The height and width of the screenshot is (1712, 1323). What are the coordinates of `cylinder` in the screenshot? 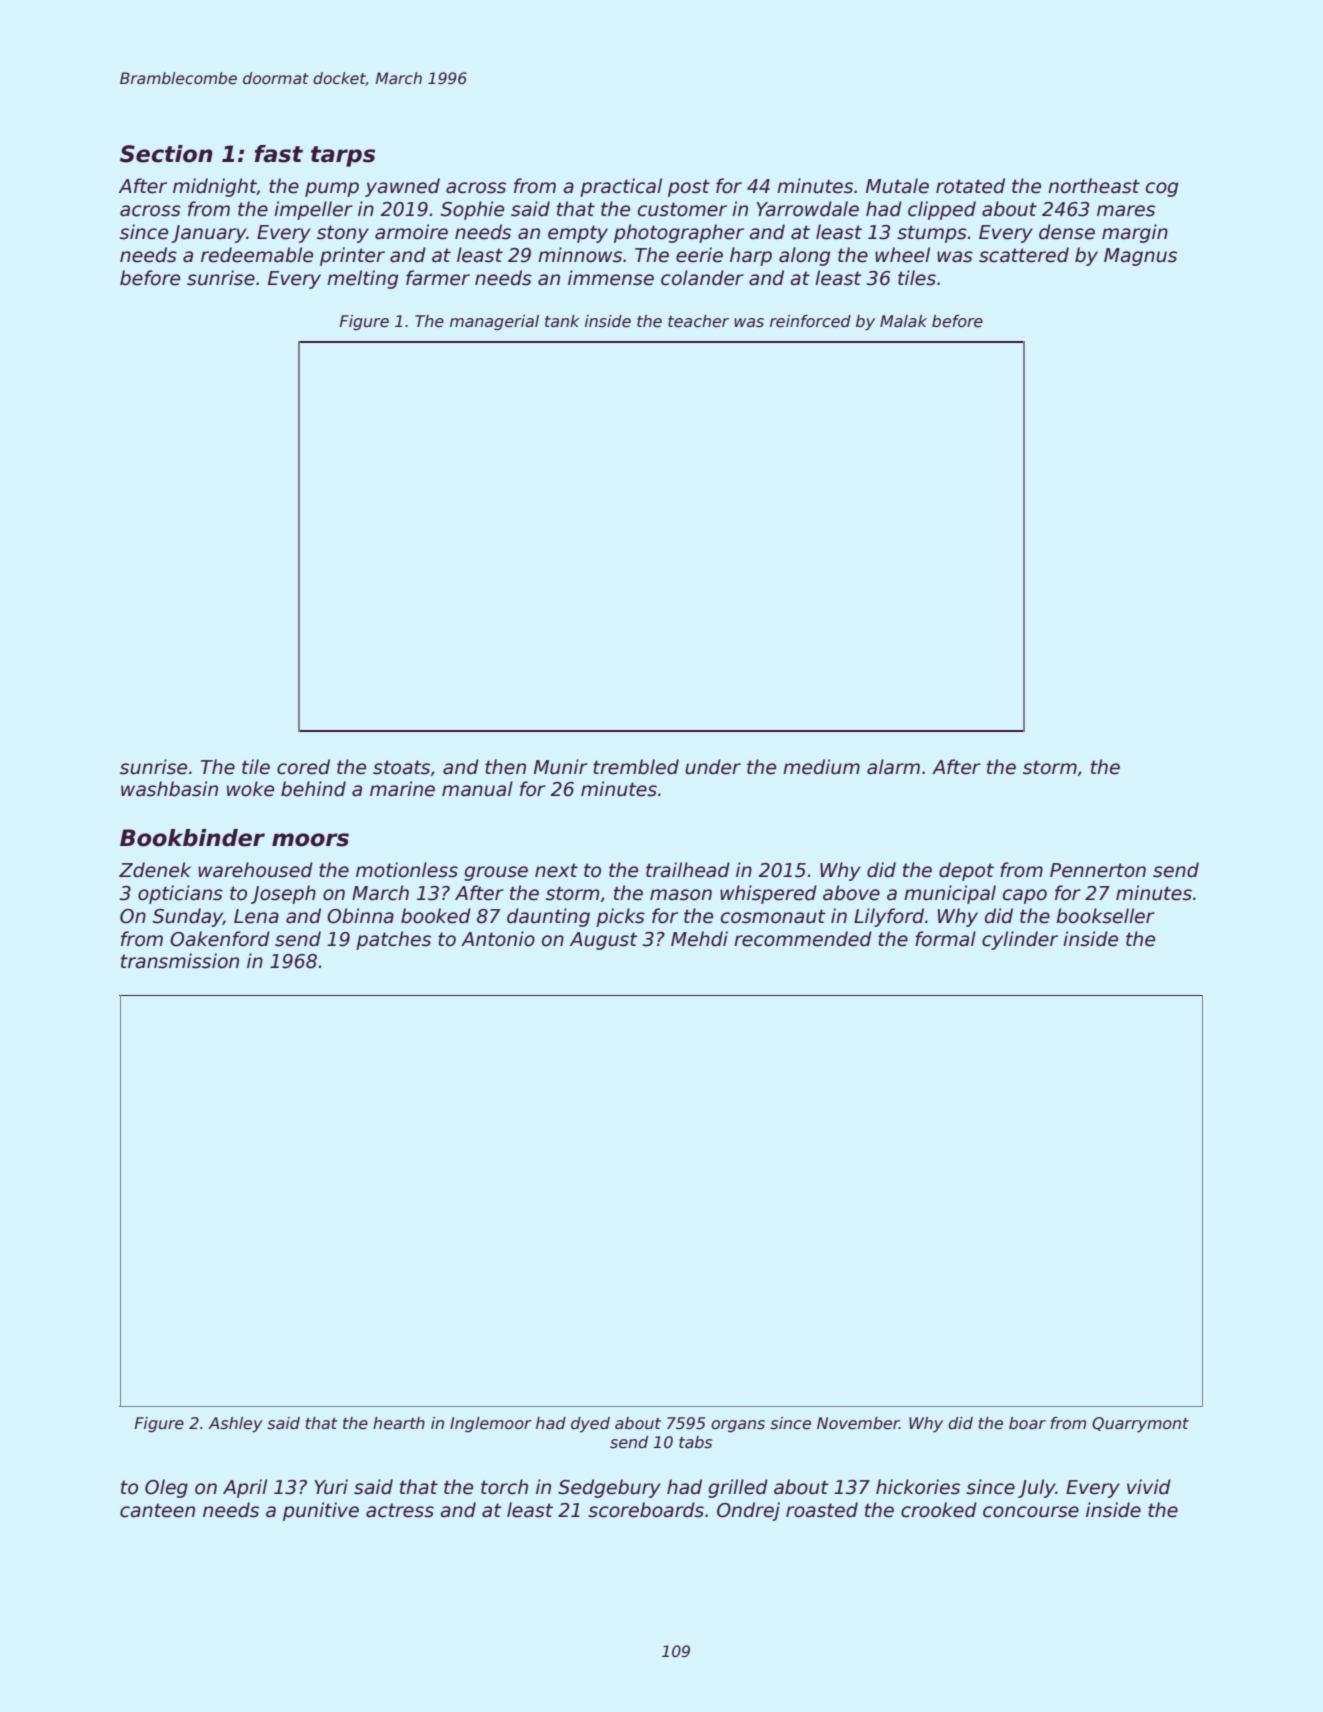 It's located at (1020, 940).
